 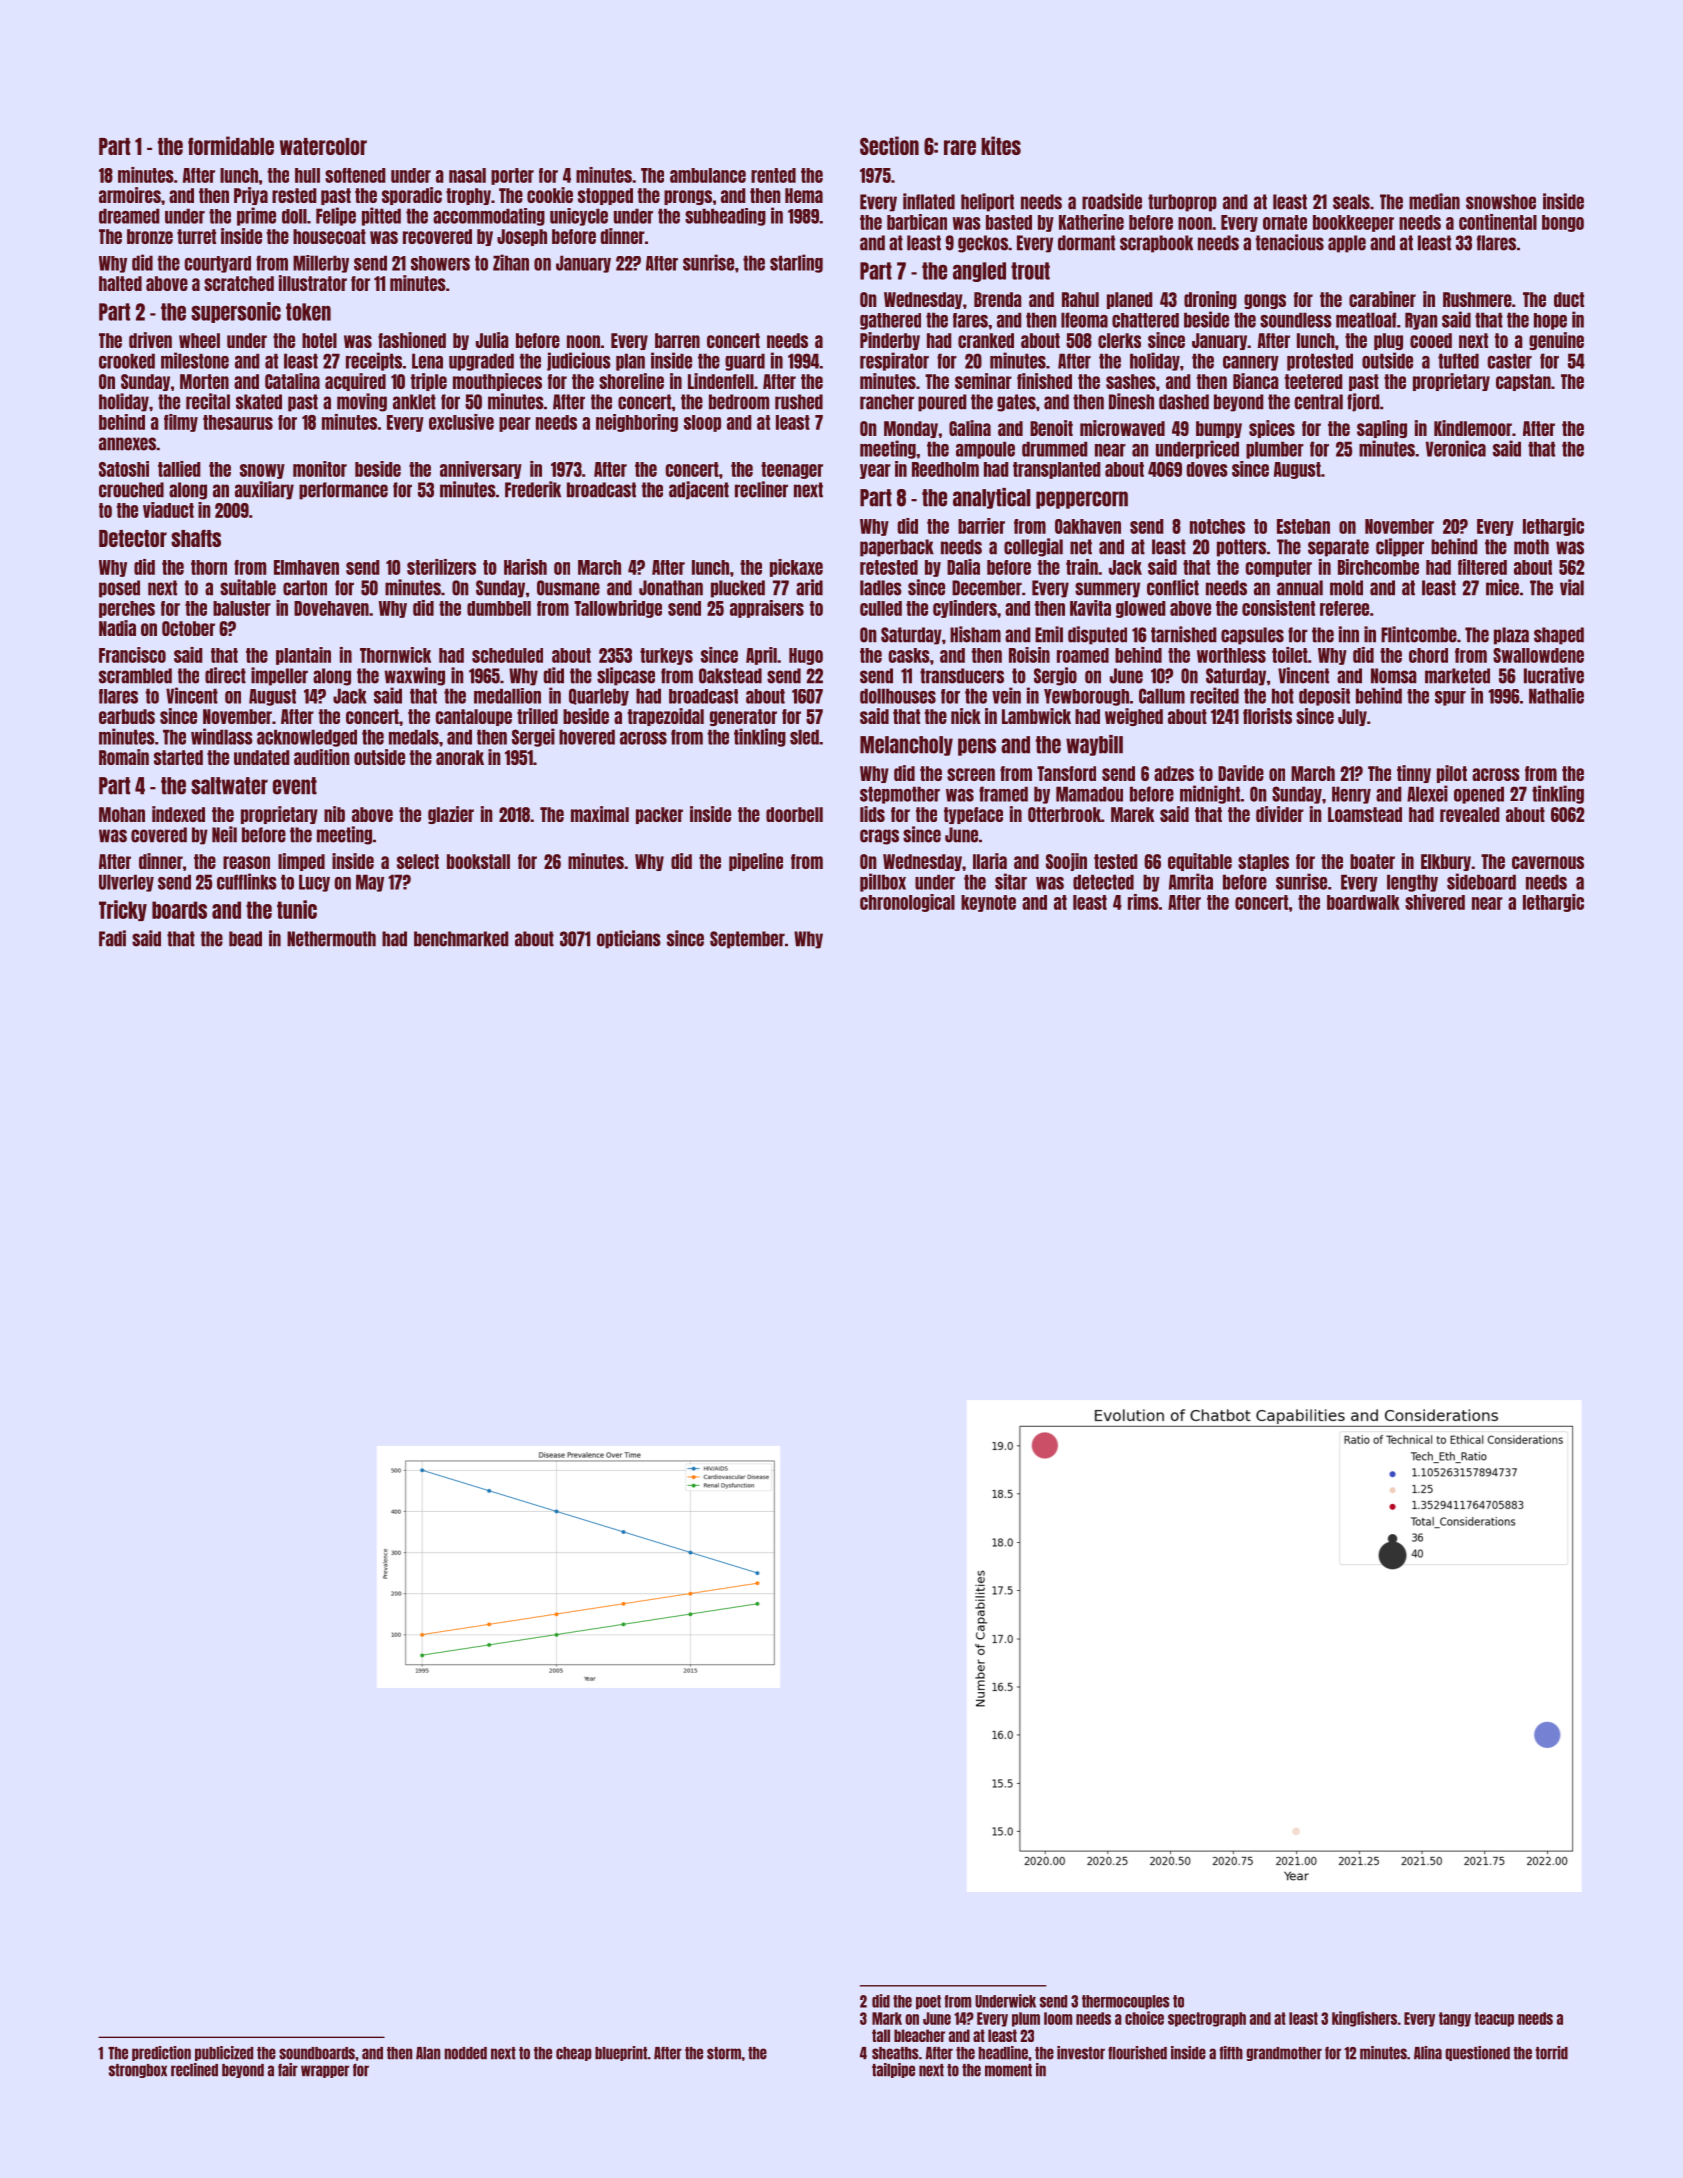 I want to click on Nethermouth, so click(x=331, y=939).
